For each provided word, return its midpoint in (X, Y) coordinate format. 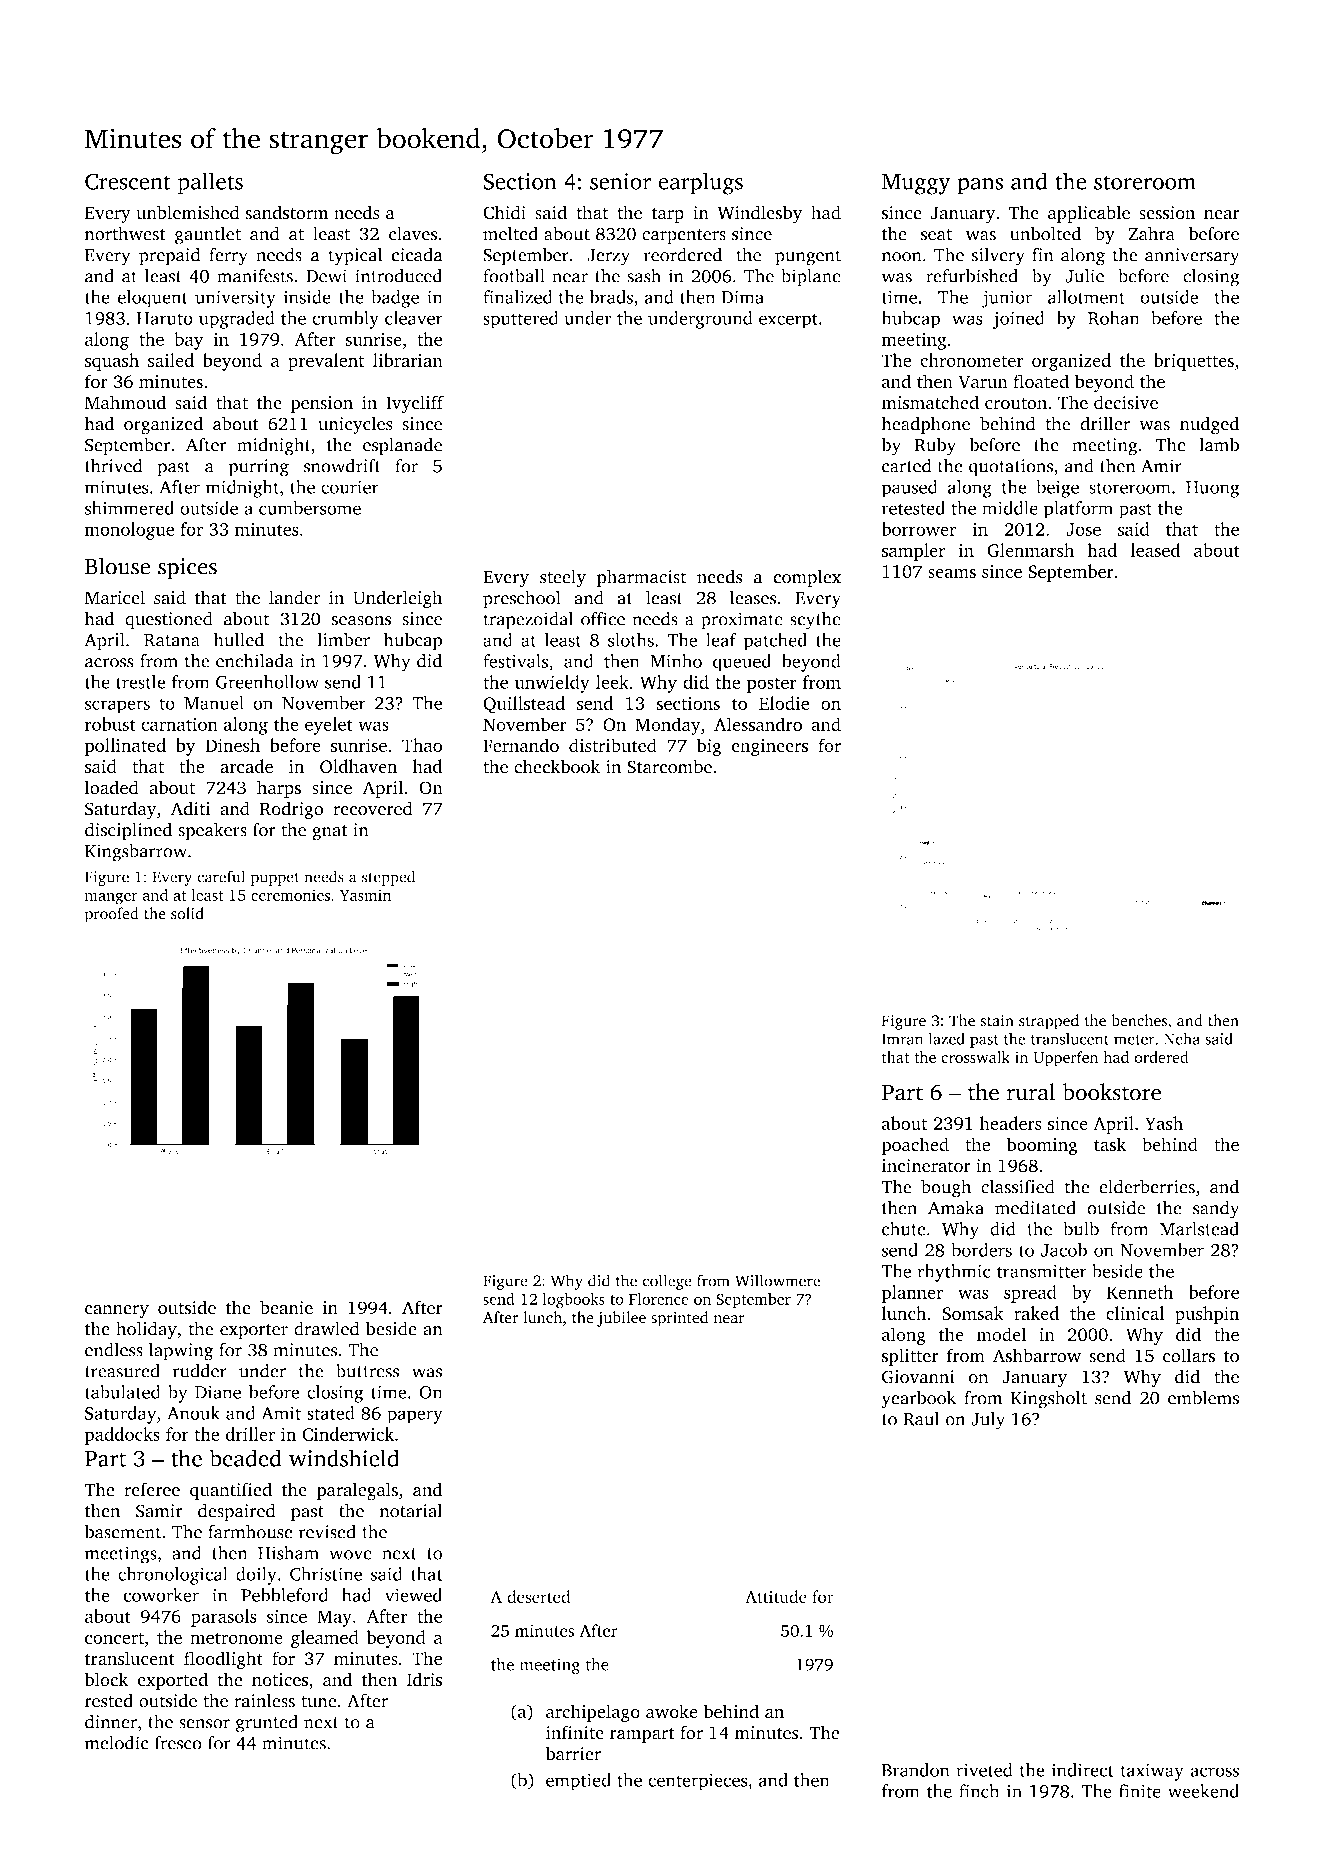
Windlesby (759, 214)
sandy (1216, 1210)
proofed (112, 915)
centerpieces (697, 1782)
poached (915, 1146)
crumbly (345, 320)
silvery (998, 257)
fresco (178, 1743)
